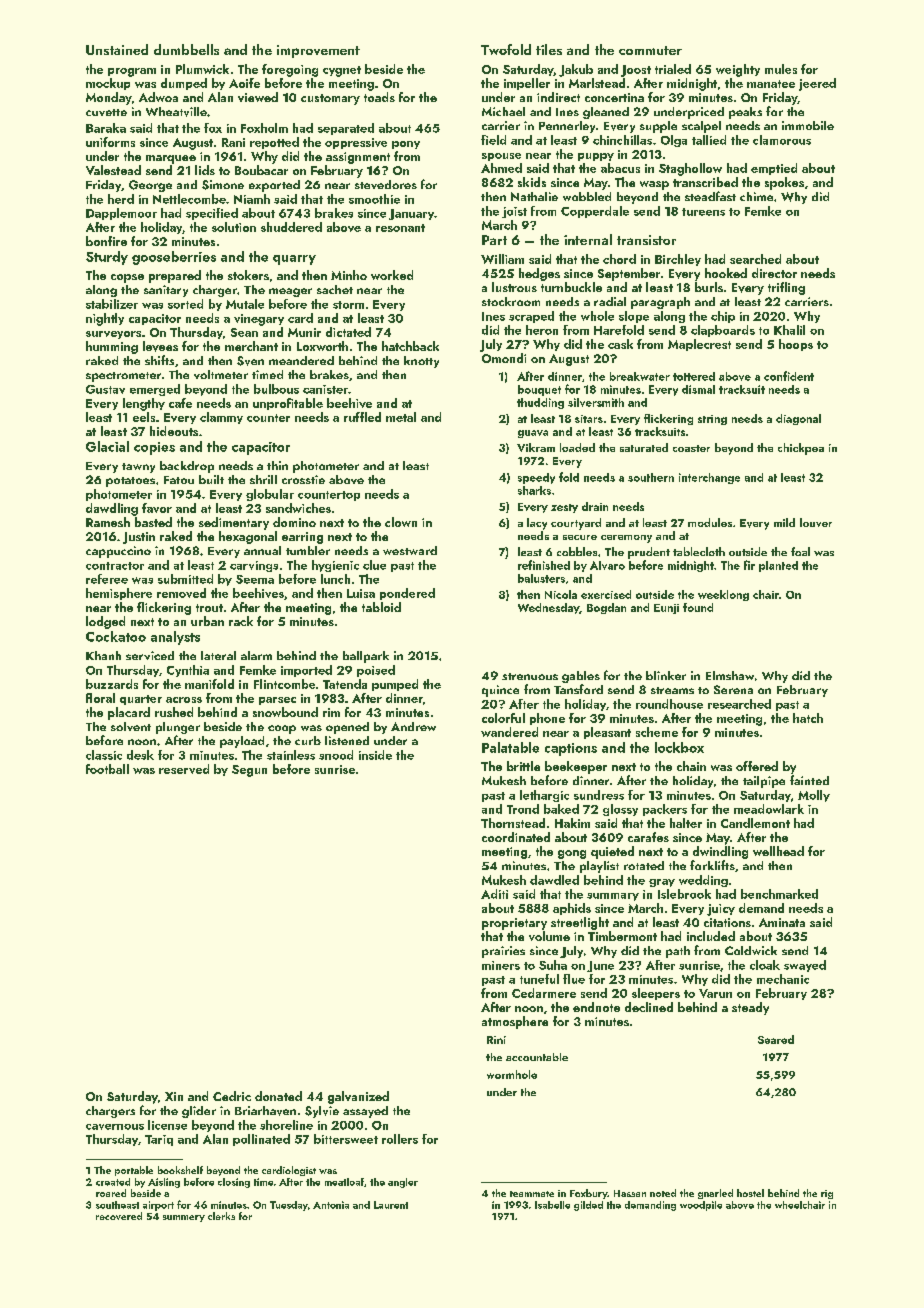  What do you see at coordinates (358, 1097) in the page?
I see `galvanized` at bounding box center [358, 1097].
